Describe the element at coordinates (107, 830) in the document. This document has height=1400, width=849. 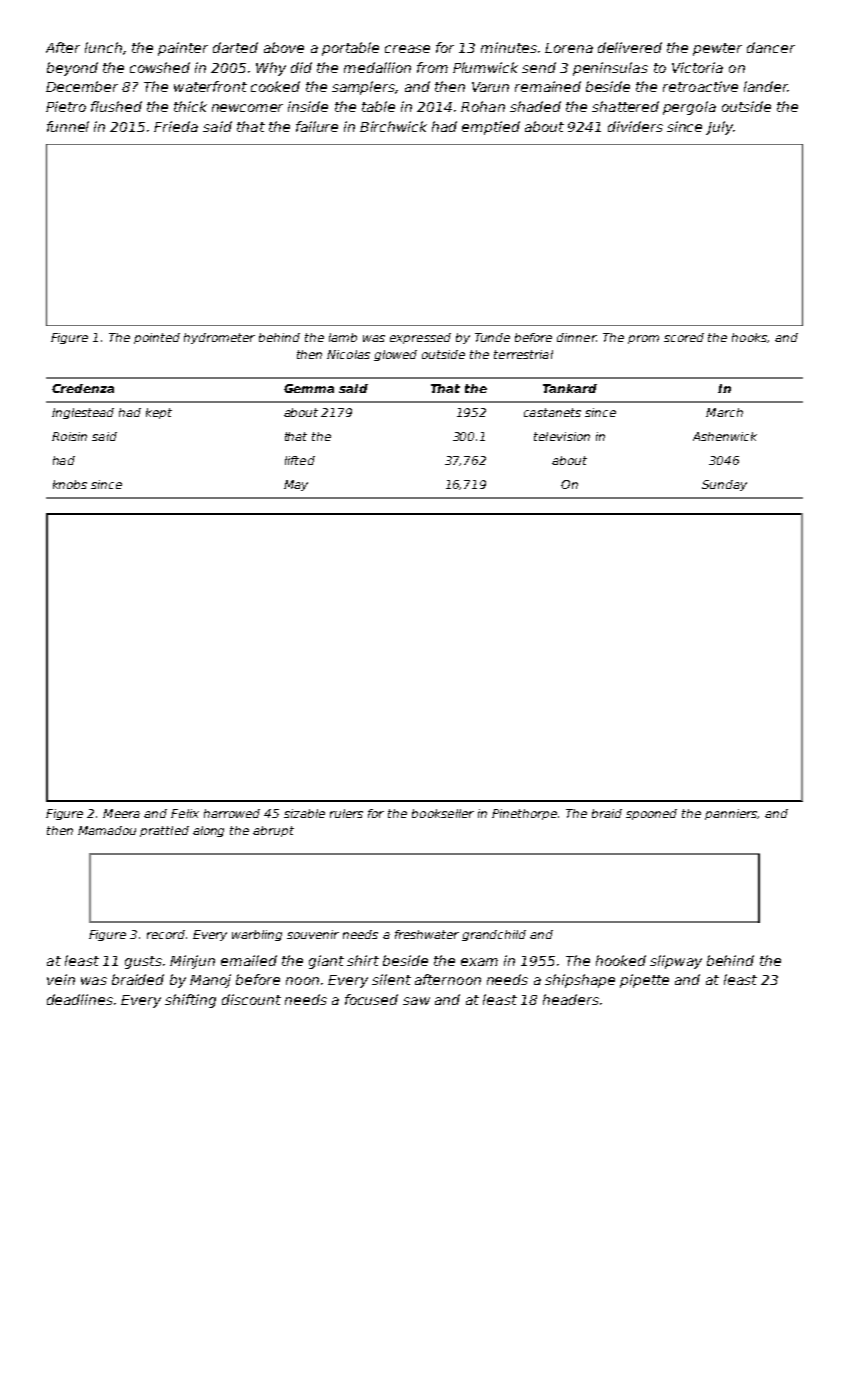
I see `Mamadou` at that location.
